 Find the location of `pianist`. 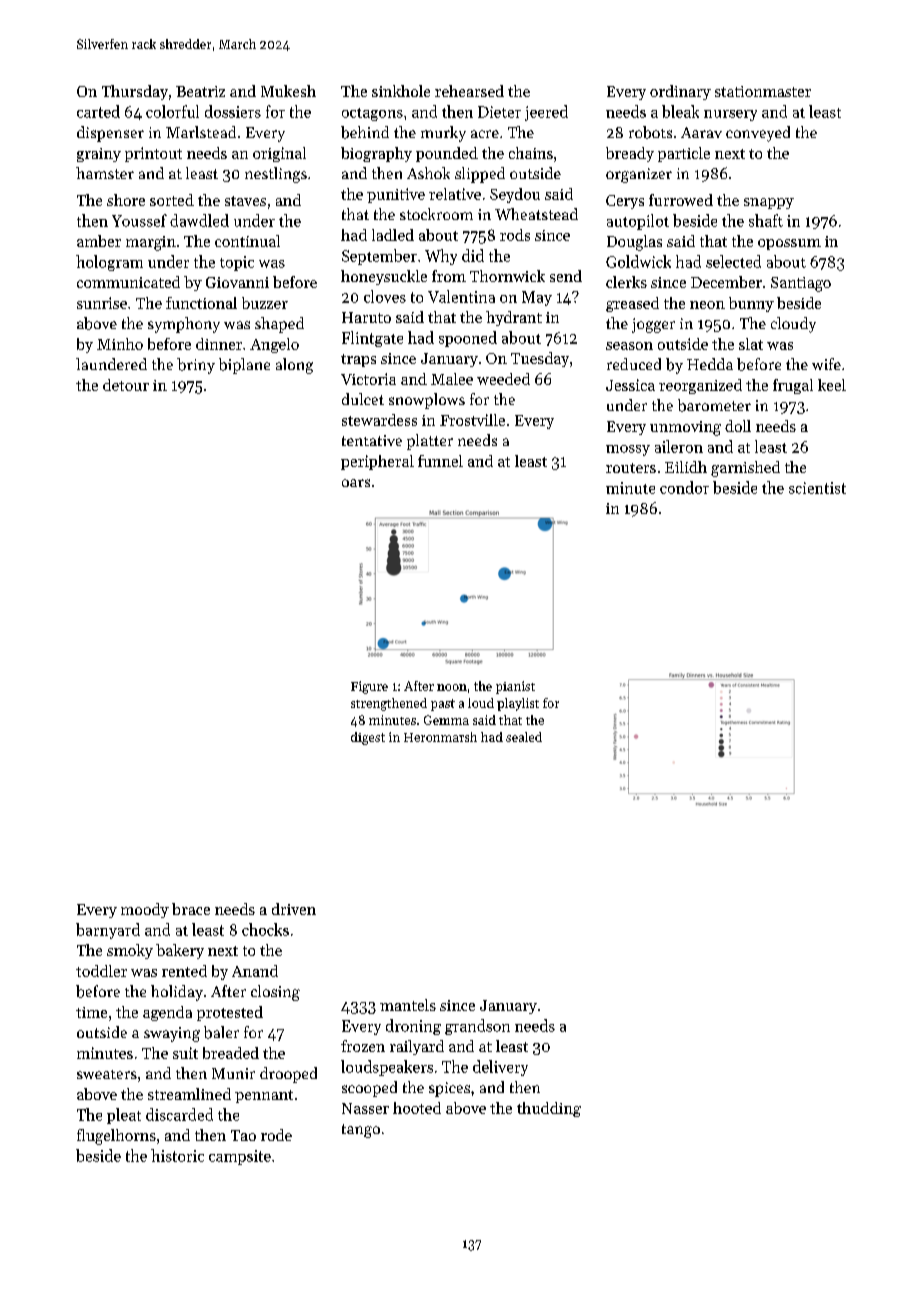

pianist is located at coordinates (515, 687).
